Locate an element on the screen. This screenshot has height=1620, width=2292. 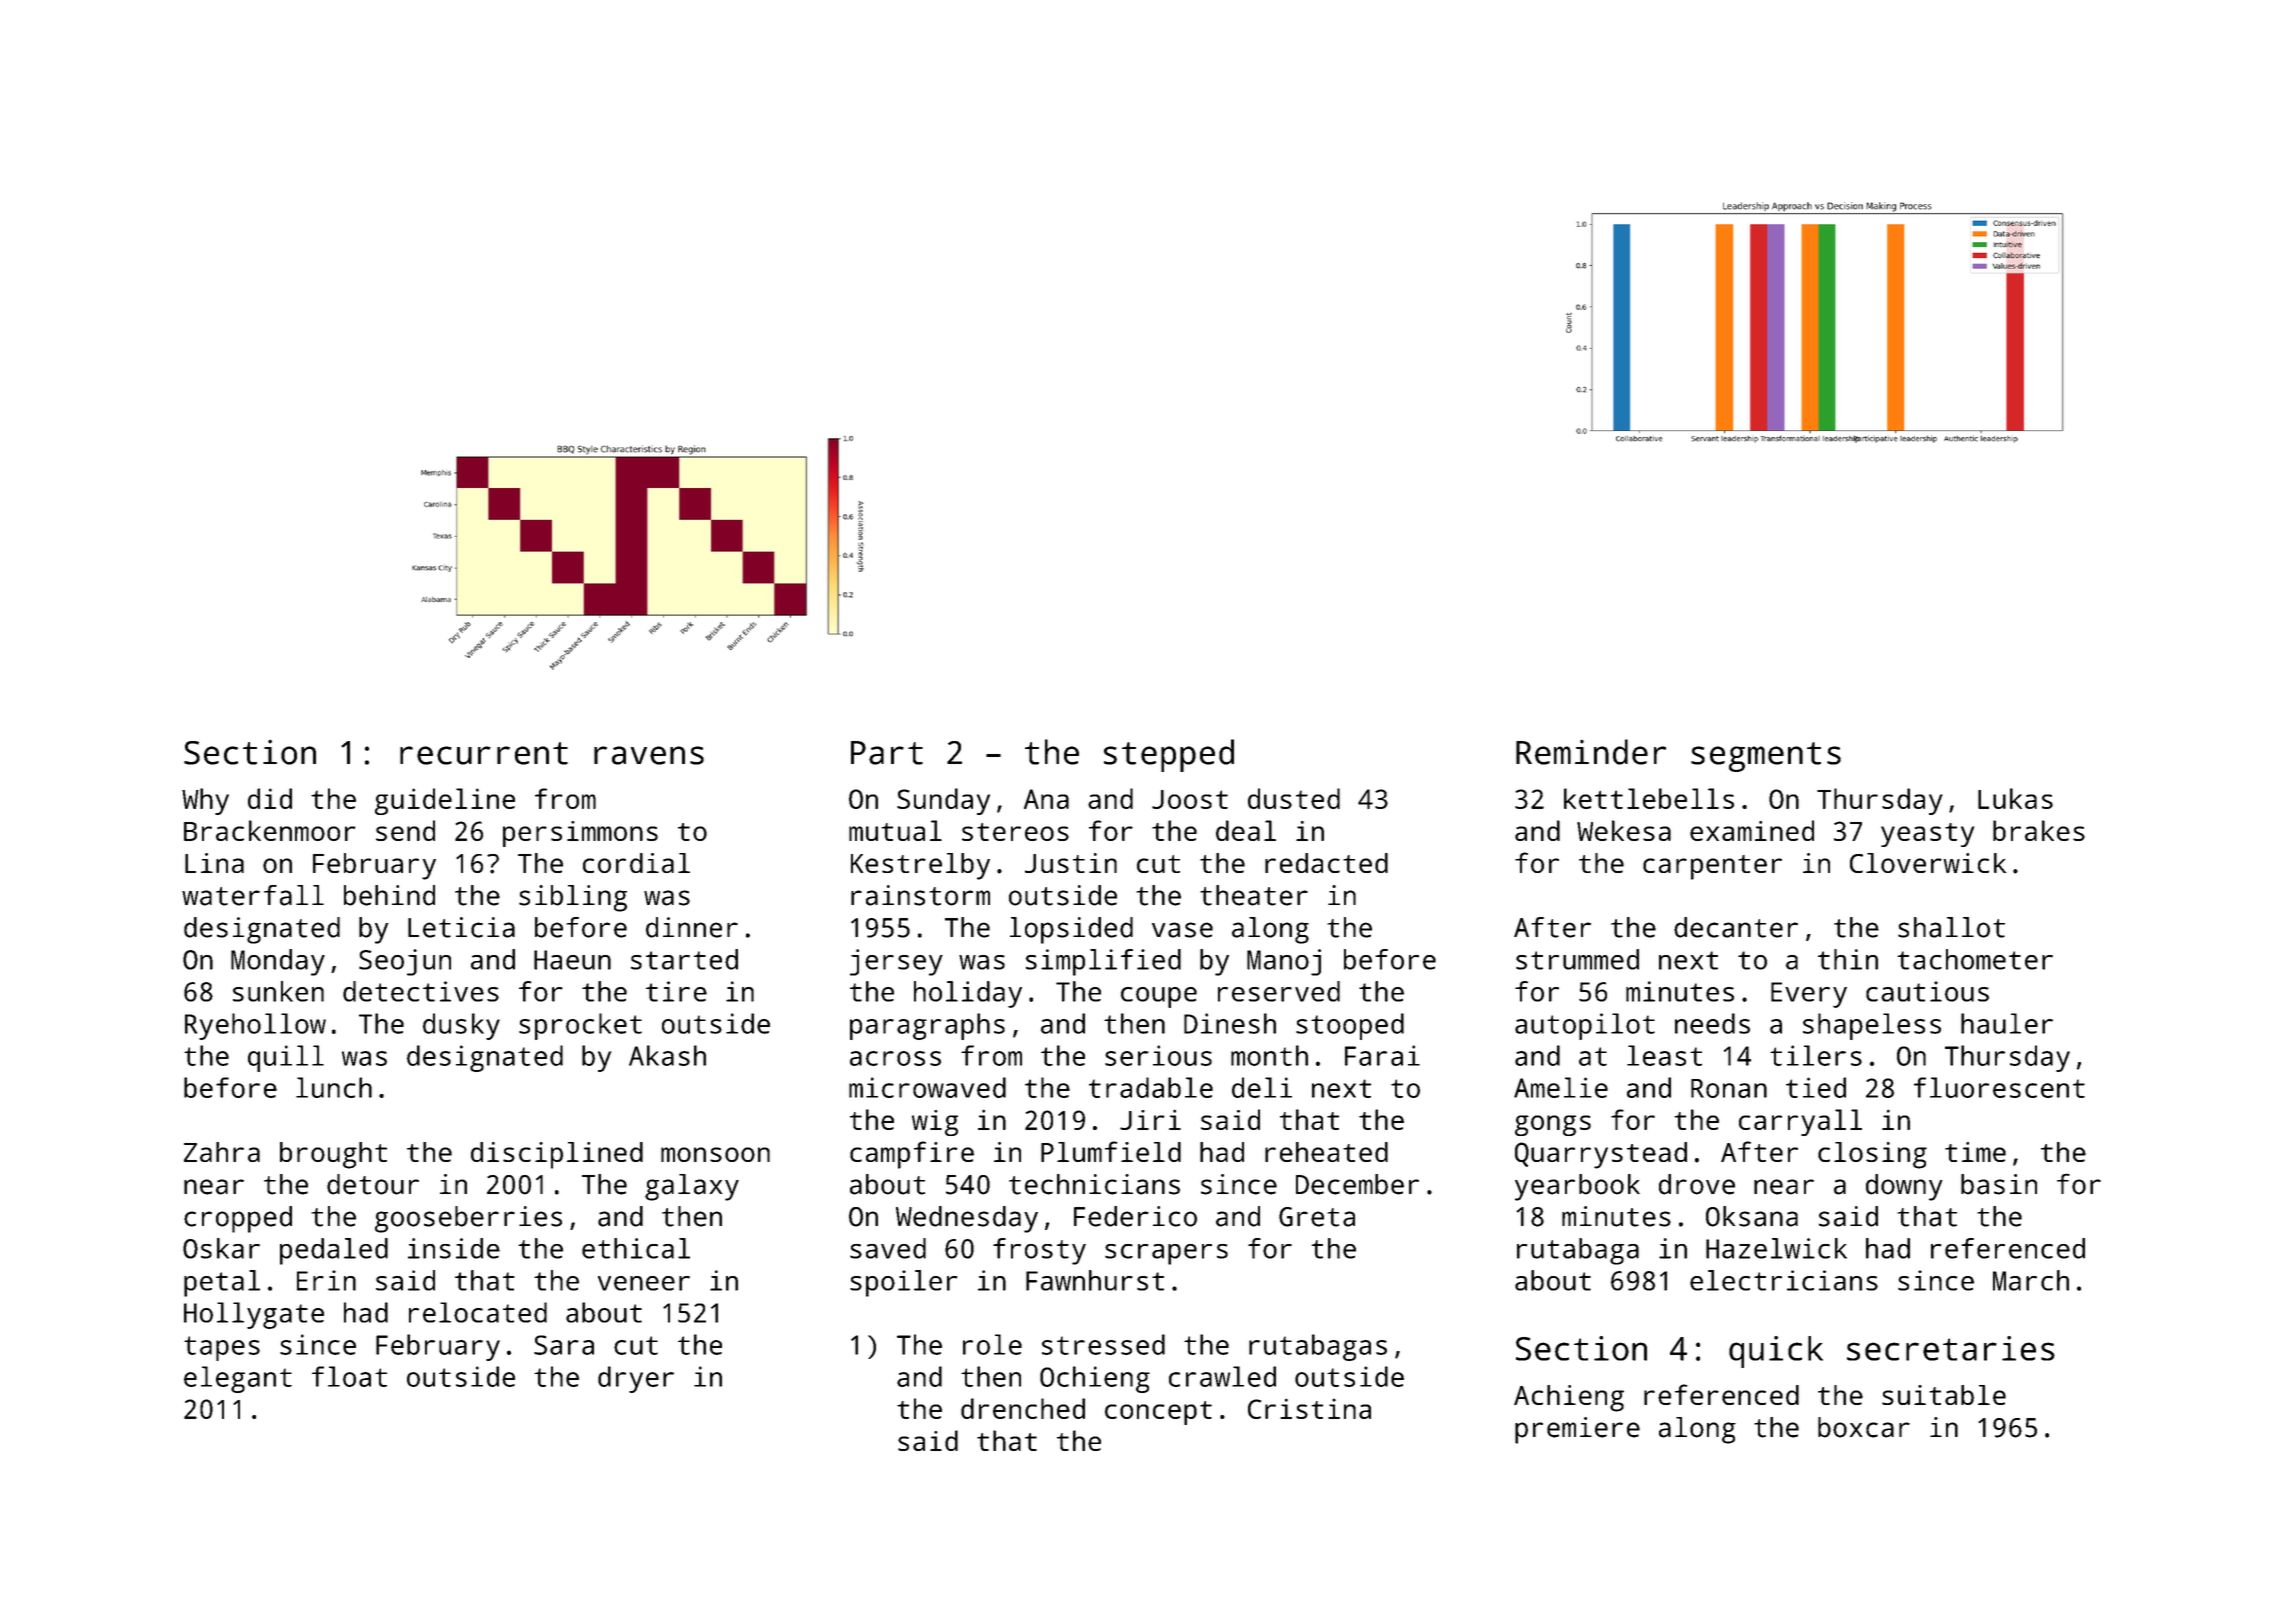
secretaries is located at coordinates (1951, 1348).
